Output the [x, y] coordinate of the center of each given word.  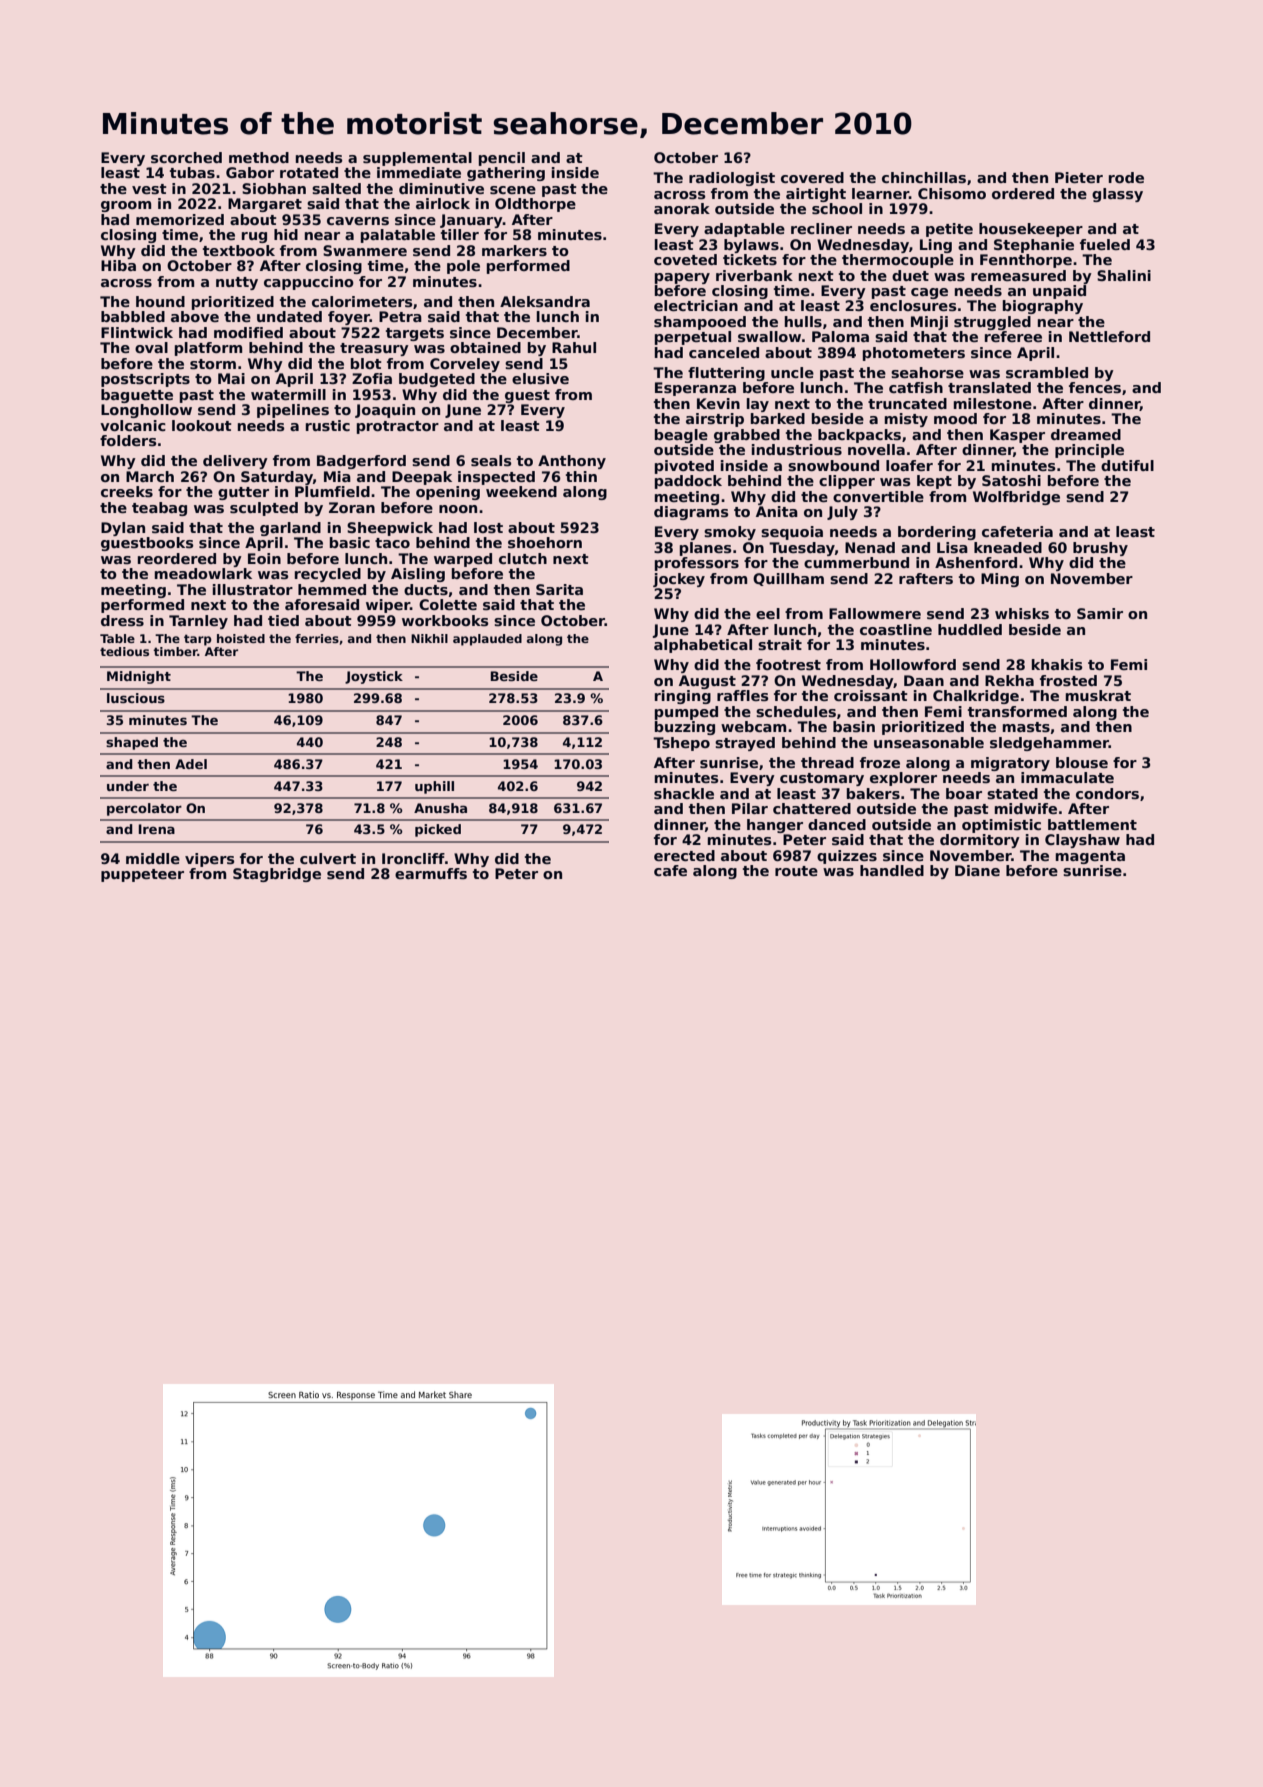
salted [336, 188]
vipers [210, 860]
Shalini [1124, 275]
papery [682, 278]
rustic [328, 425]
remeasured [1018, 275]
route [796, 871]
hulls [803, 321]
